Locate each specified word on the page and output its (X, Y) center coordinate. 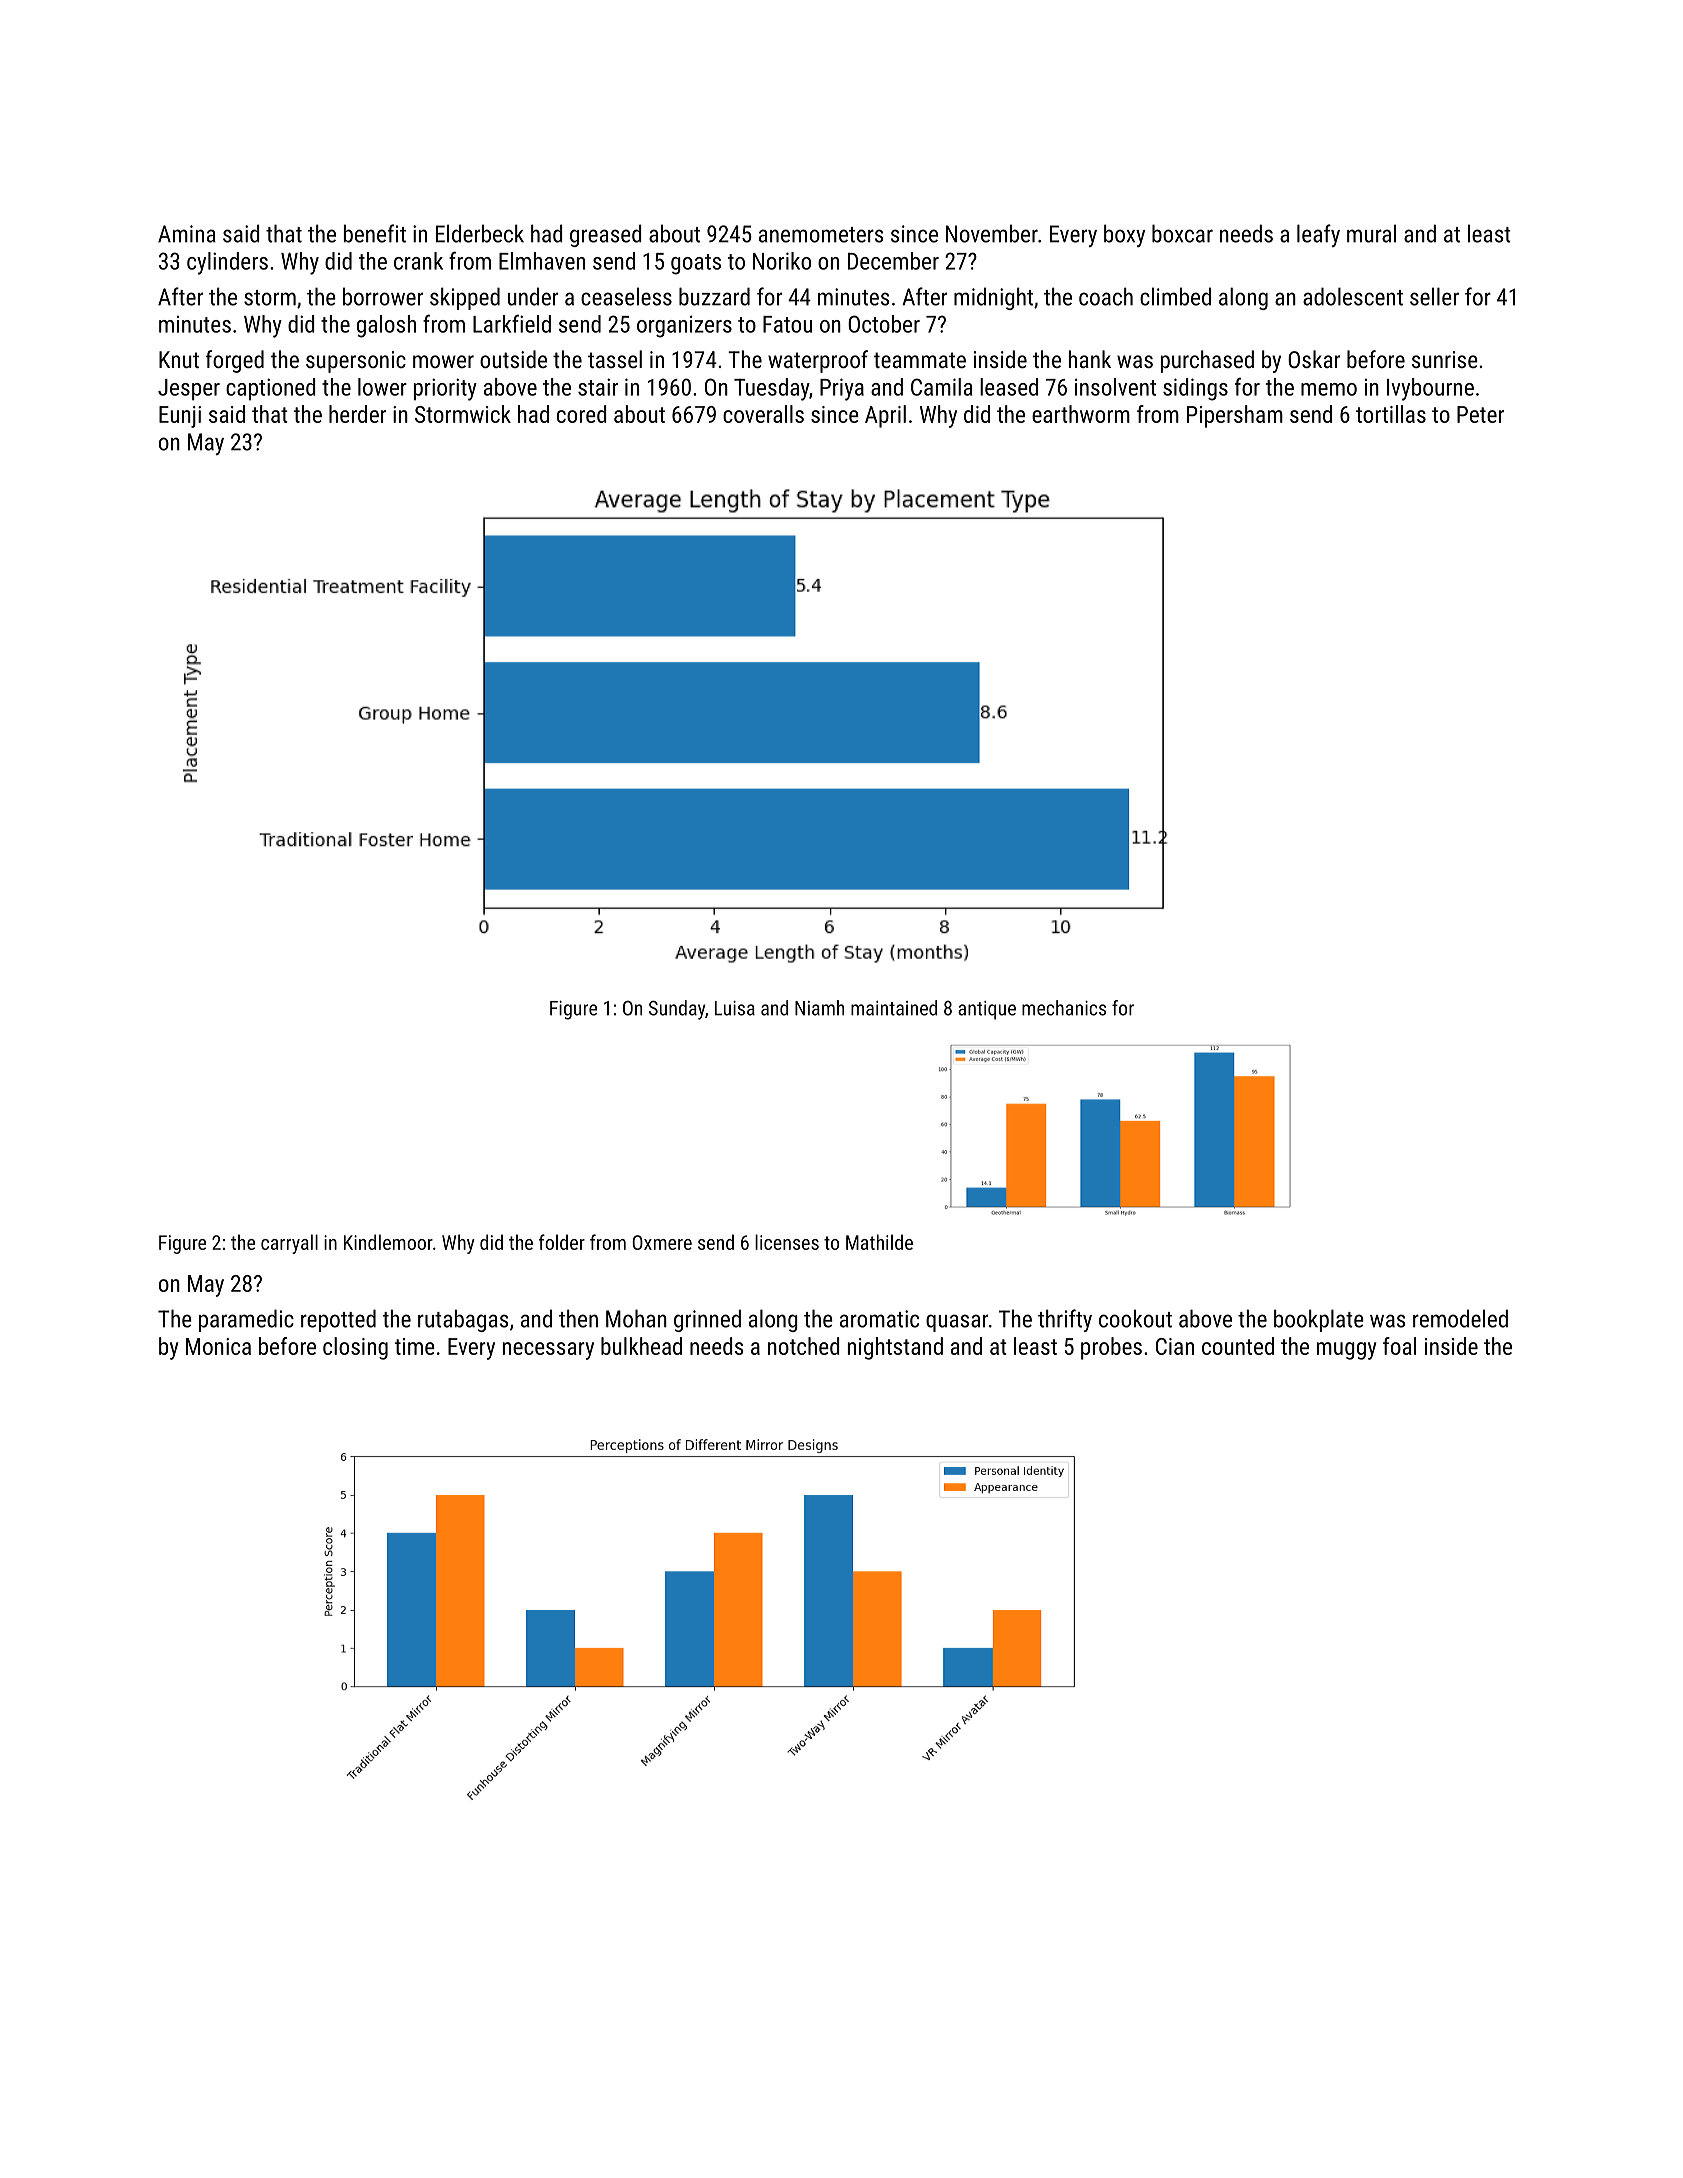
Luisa (735, 1008)
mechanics (1064, 1008)
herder (357, 414)
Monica (218, 1346)
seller (1434, 296)
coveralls (763, 414)
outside (513, 359)
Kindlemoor (388, 1242)
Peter (1480, 414)
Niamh (819, 1008)
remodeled (1460, 1318)
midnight (993, 298)
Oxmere (662, 1242)
